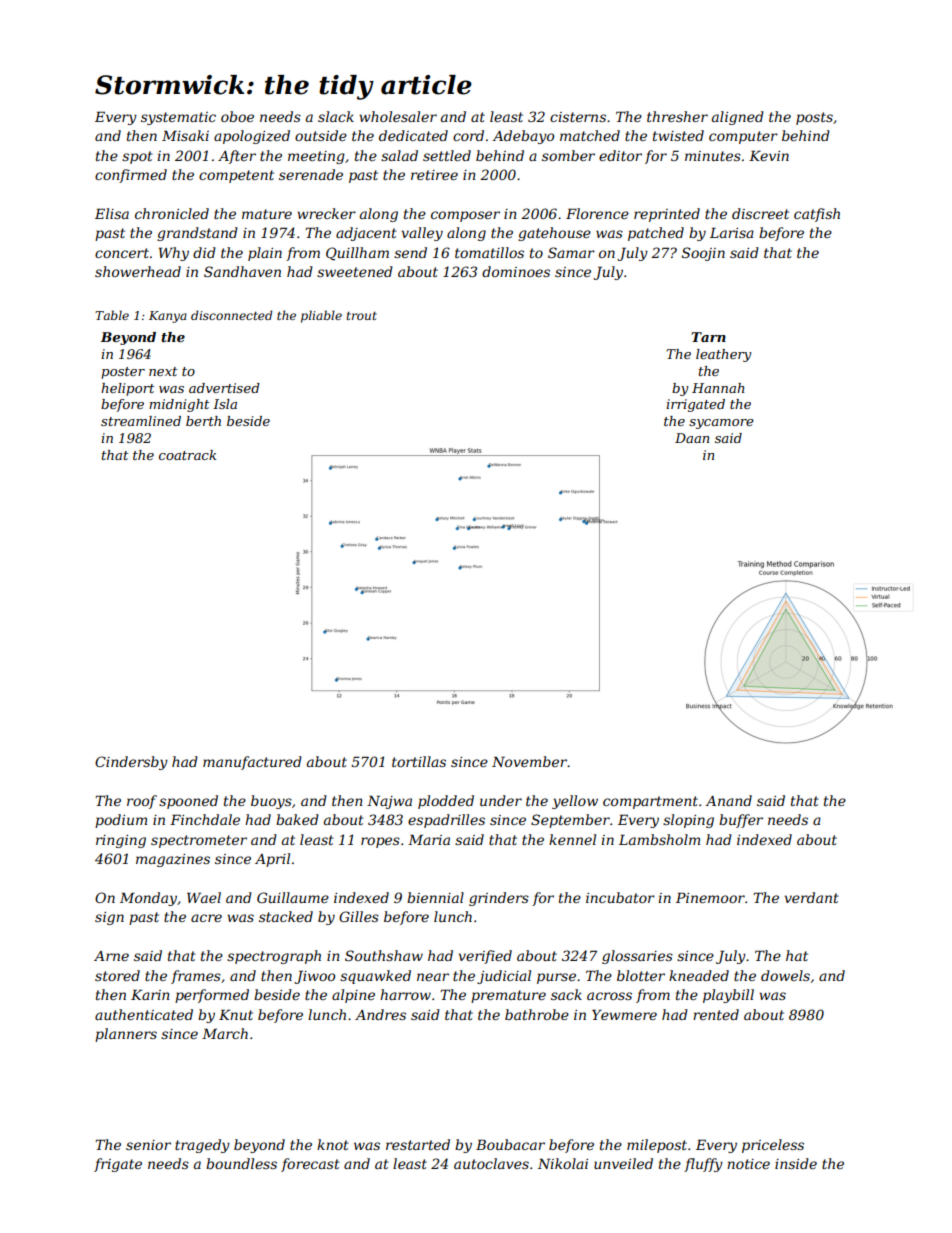 Image resolution: width=952 pixels, height=1233 pixels. What do you see at coordinates (237, 116) in the image?
I see `oboe` at bounding box center [237, 116].
